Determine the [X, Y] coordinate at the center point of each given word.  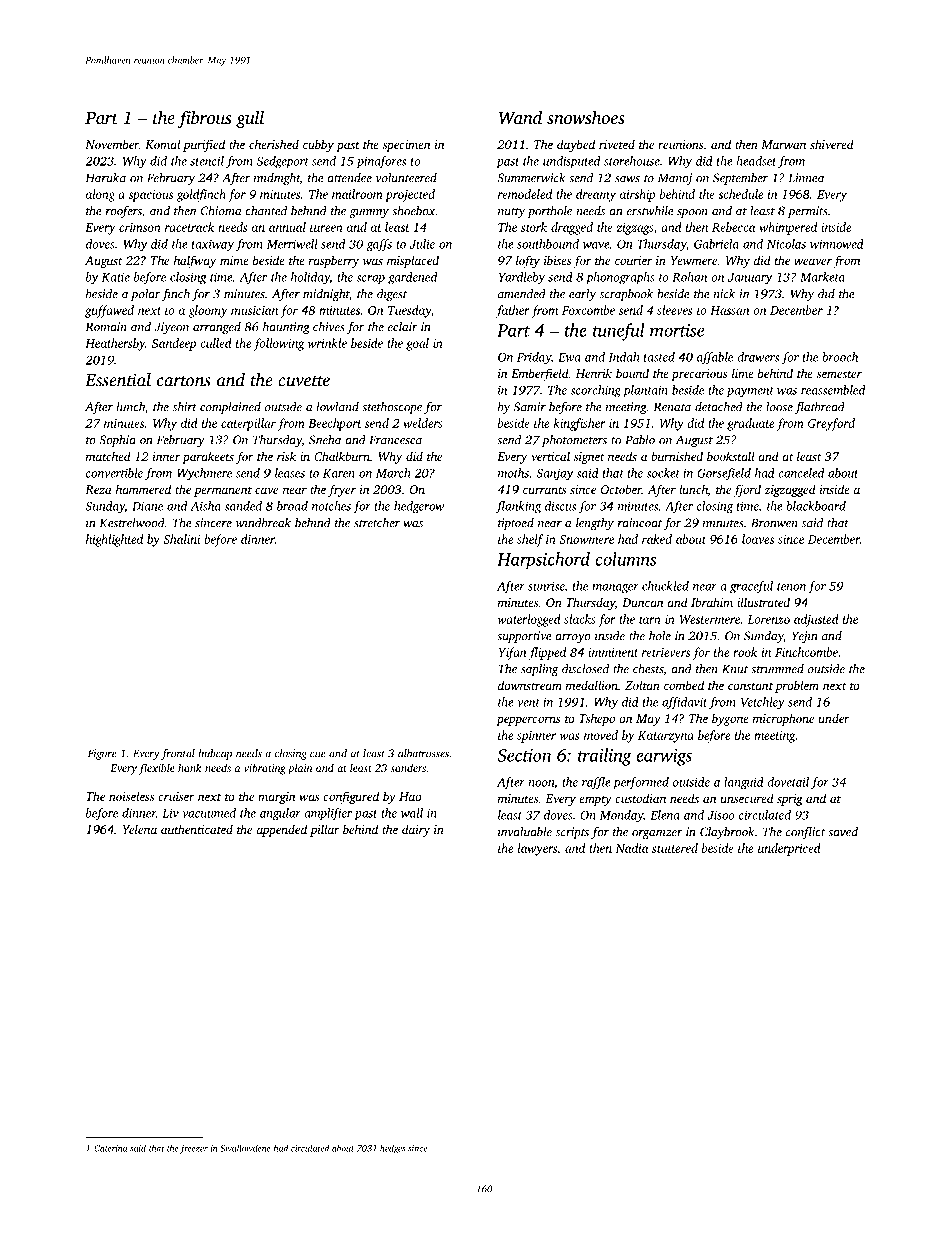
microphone [783, 719]
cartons [184, 381]
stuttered [675, 848]
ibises [558, 260]
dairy [416, 830]
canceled [801, 473]
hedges [393, 1149]
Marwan [783, 144]
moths [513, 473]
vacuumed [209, 813]
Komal [162, 144]
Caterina [110, 1148]
